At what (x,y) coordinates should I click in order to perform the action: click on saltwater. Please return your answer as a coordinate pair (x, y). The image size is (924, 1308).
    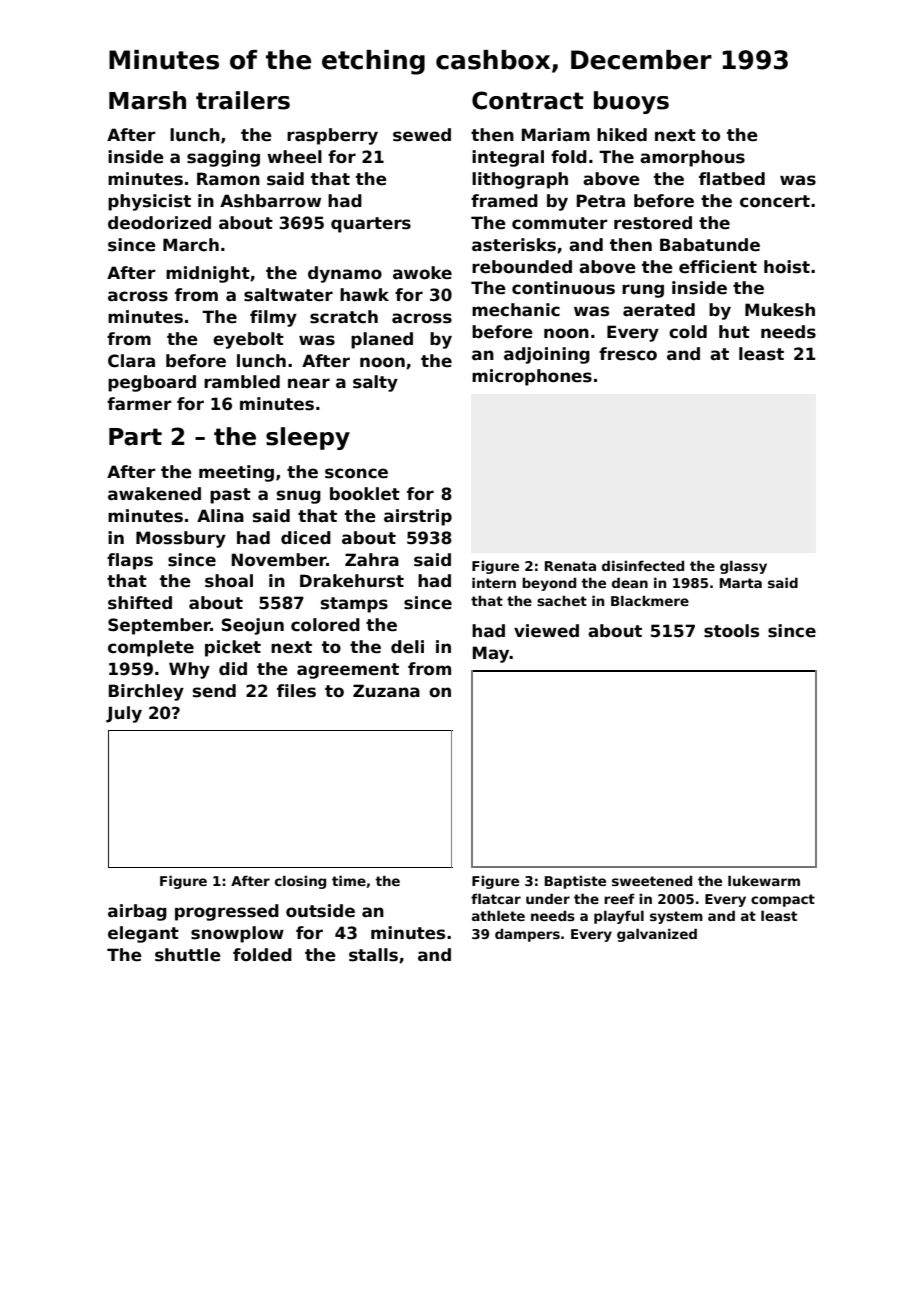
    Looking at the image, I should click on (288, 295).
